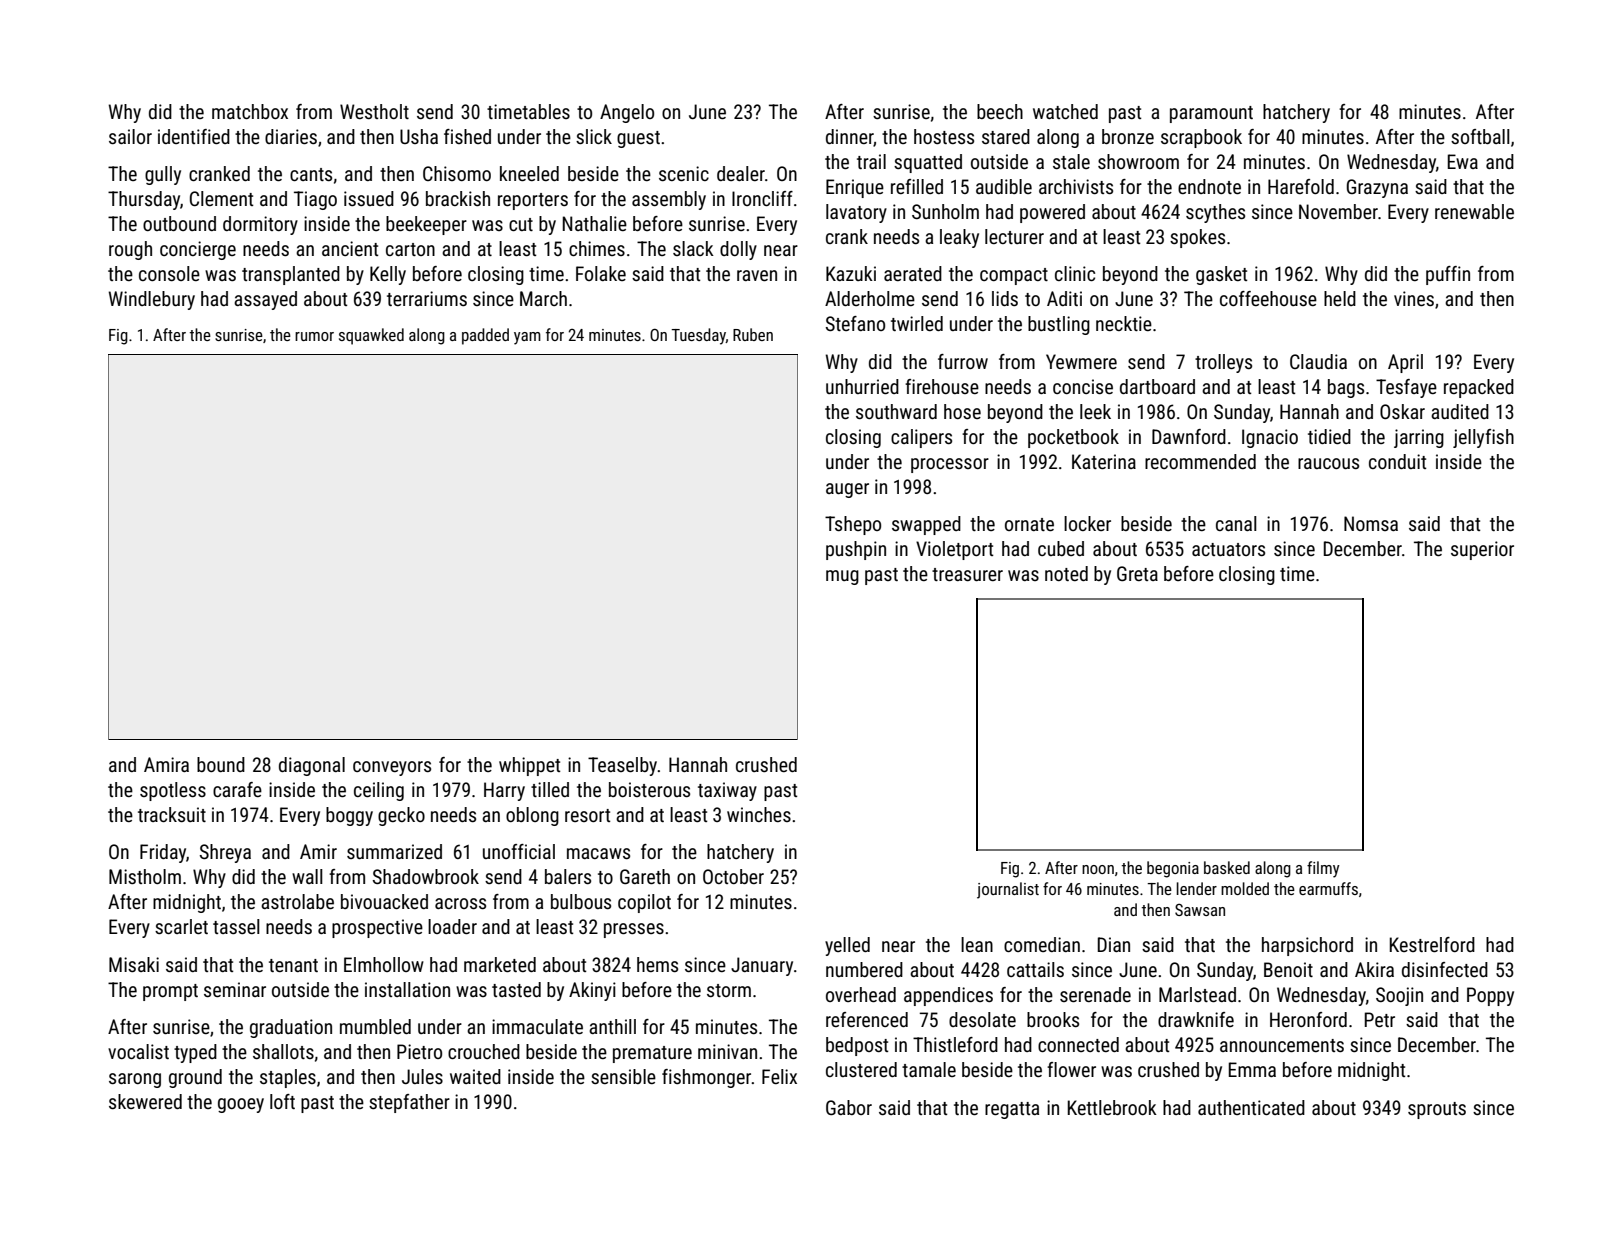  I want to click on trolleys, so click(1223, 363).
